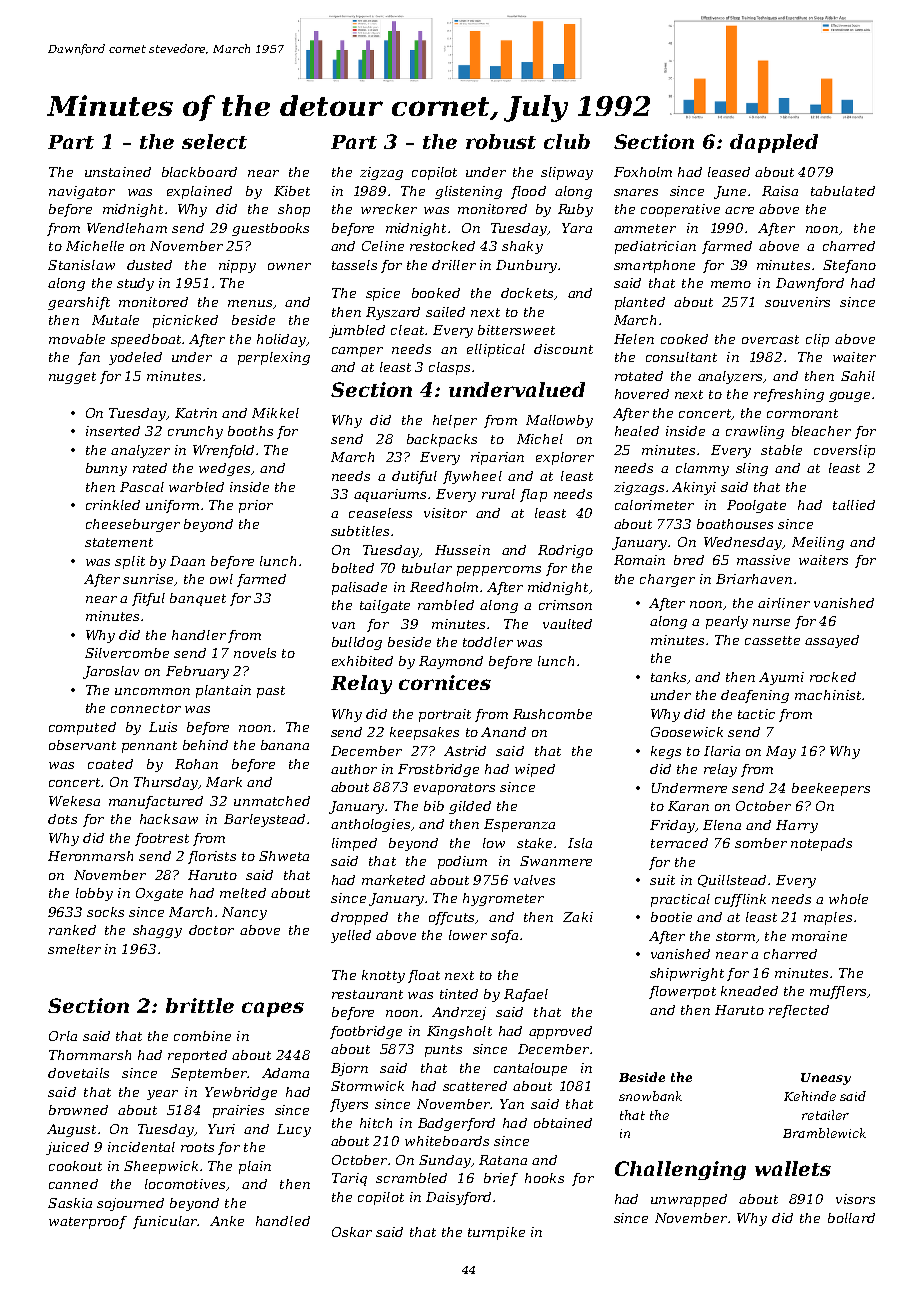  Describe the element at coordinates (735, 524) in the screenshot. I see `boathouses` at that location.
